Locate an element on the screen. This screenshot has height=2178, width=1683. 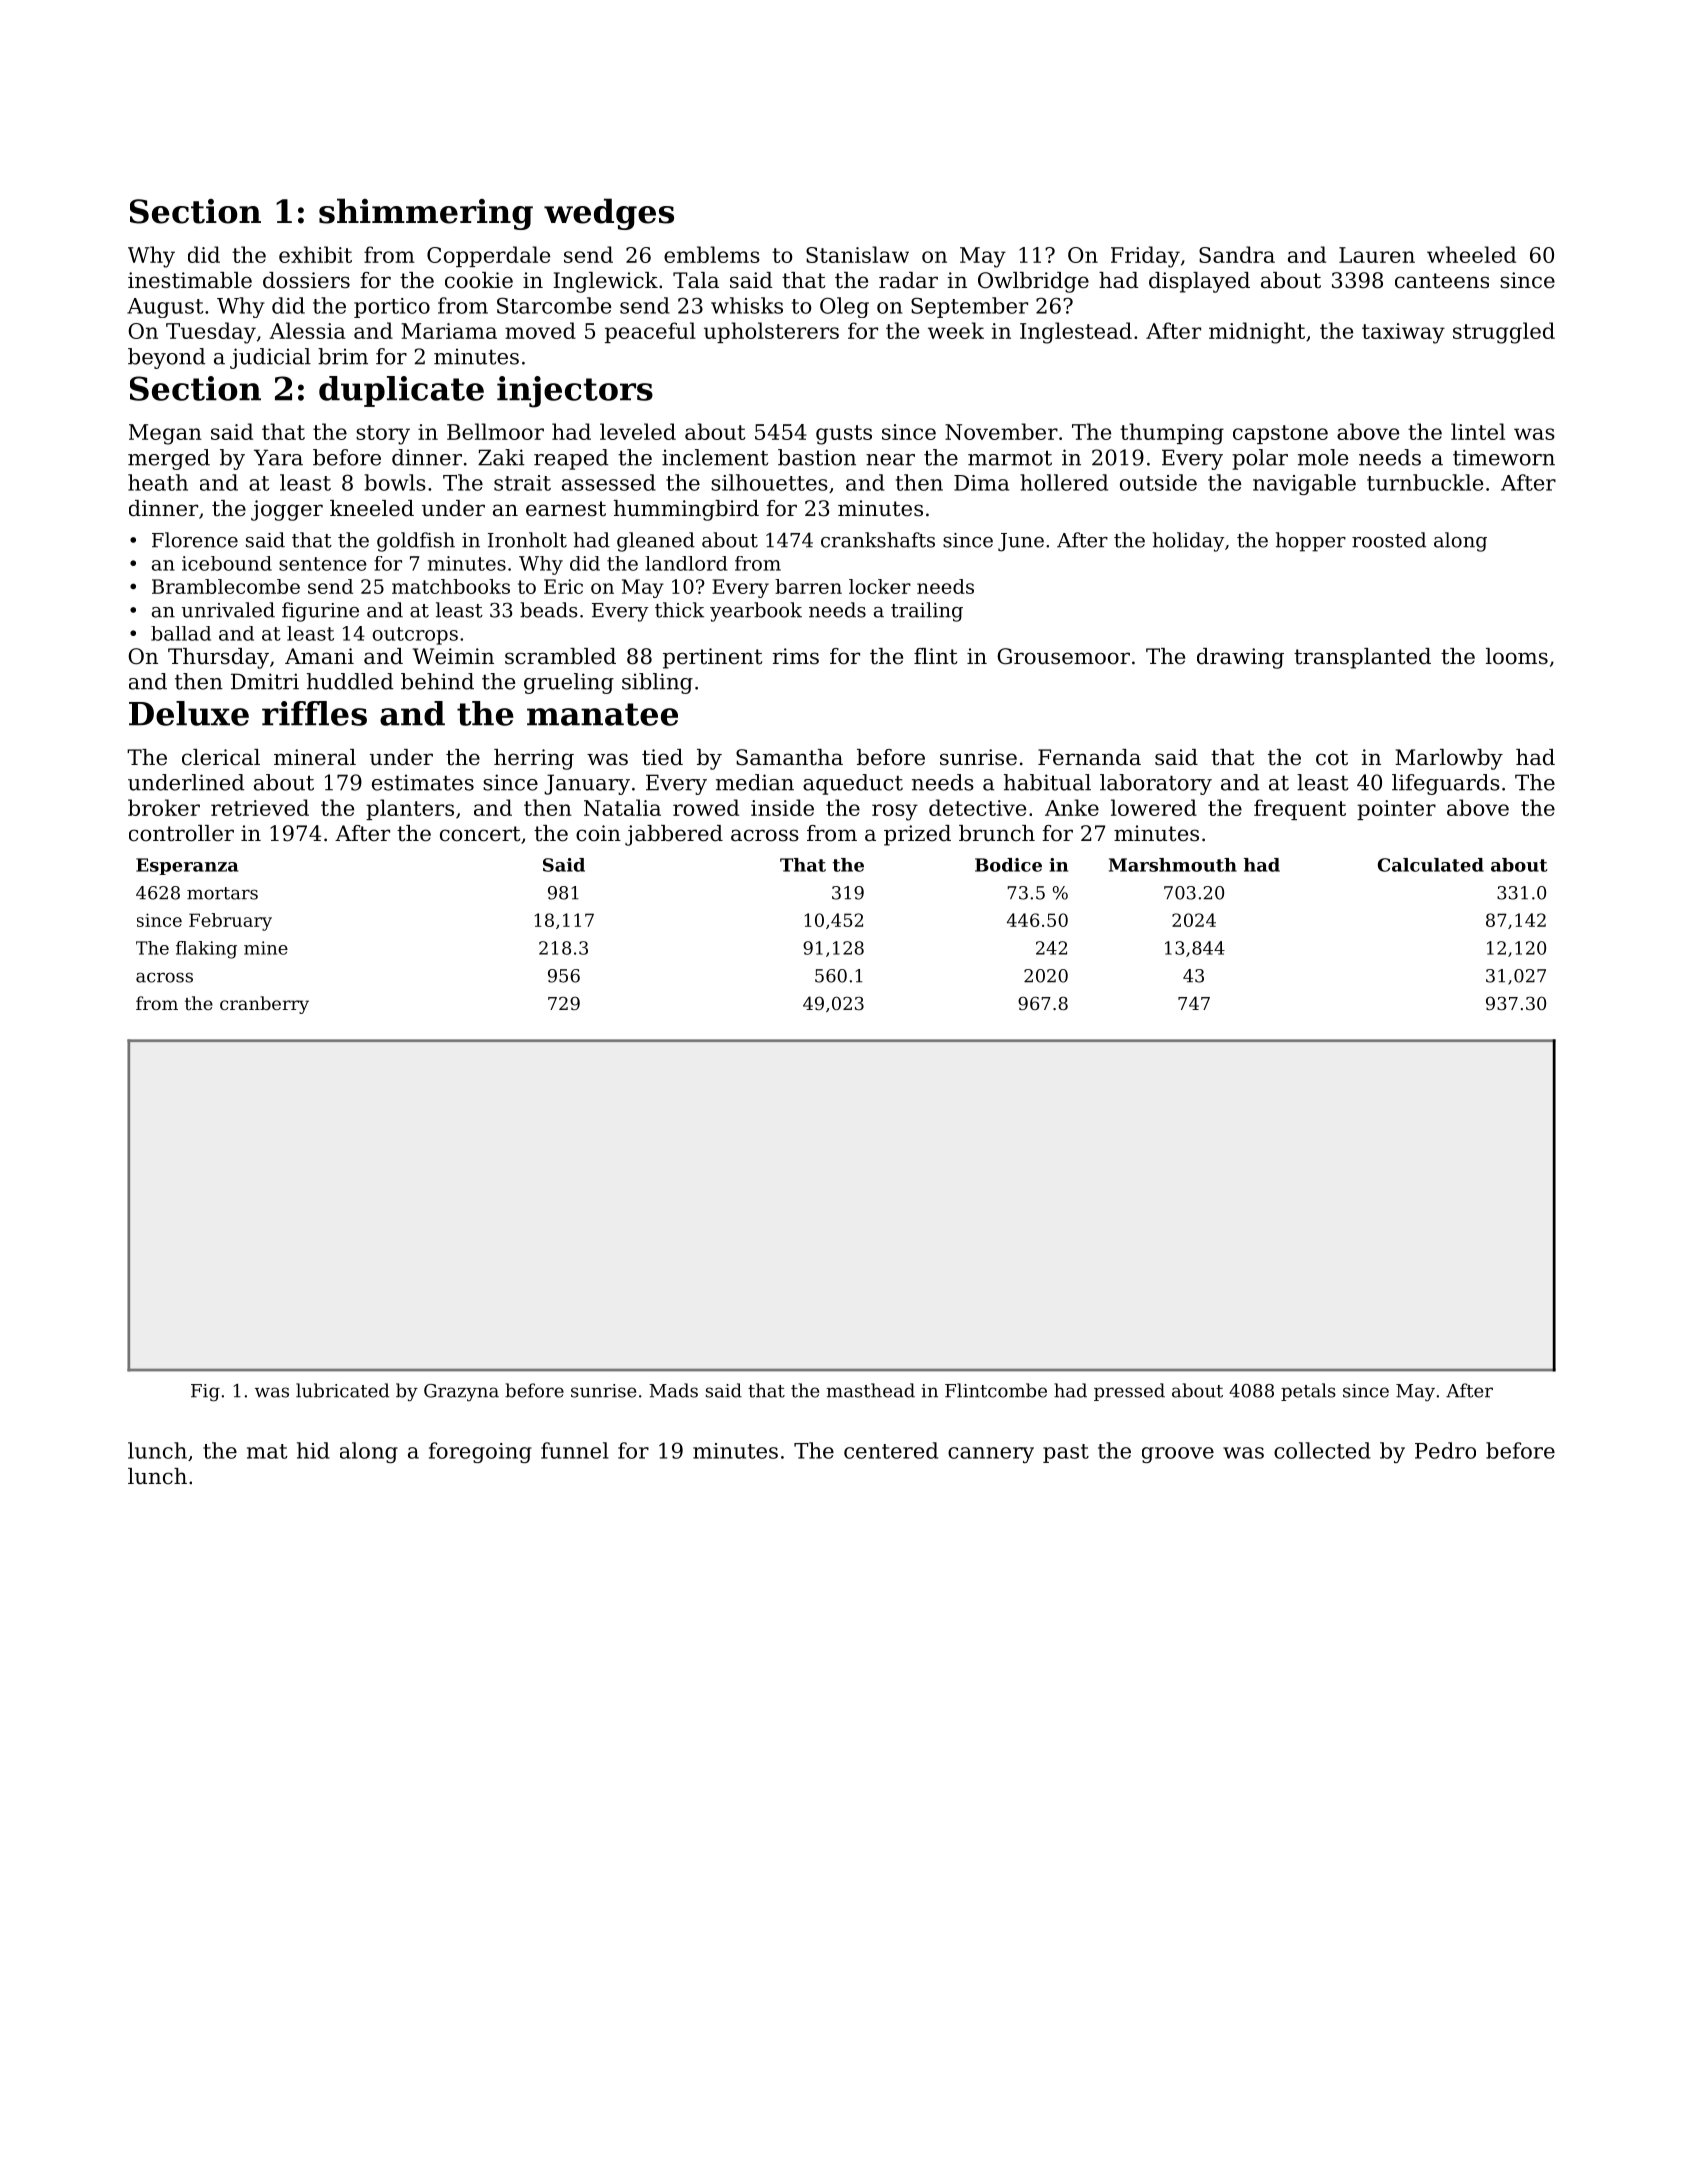
midnight is located at coordinates (1257, 333).
